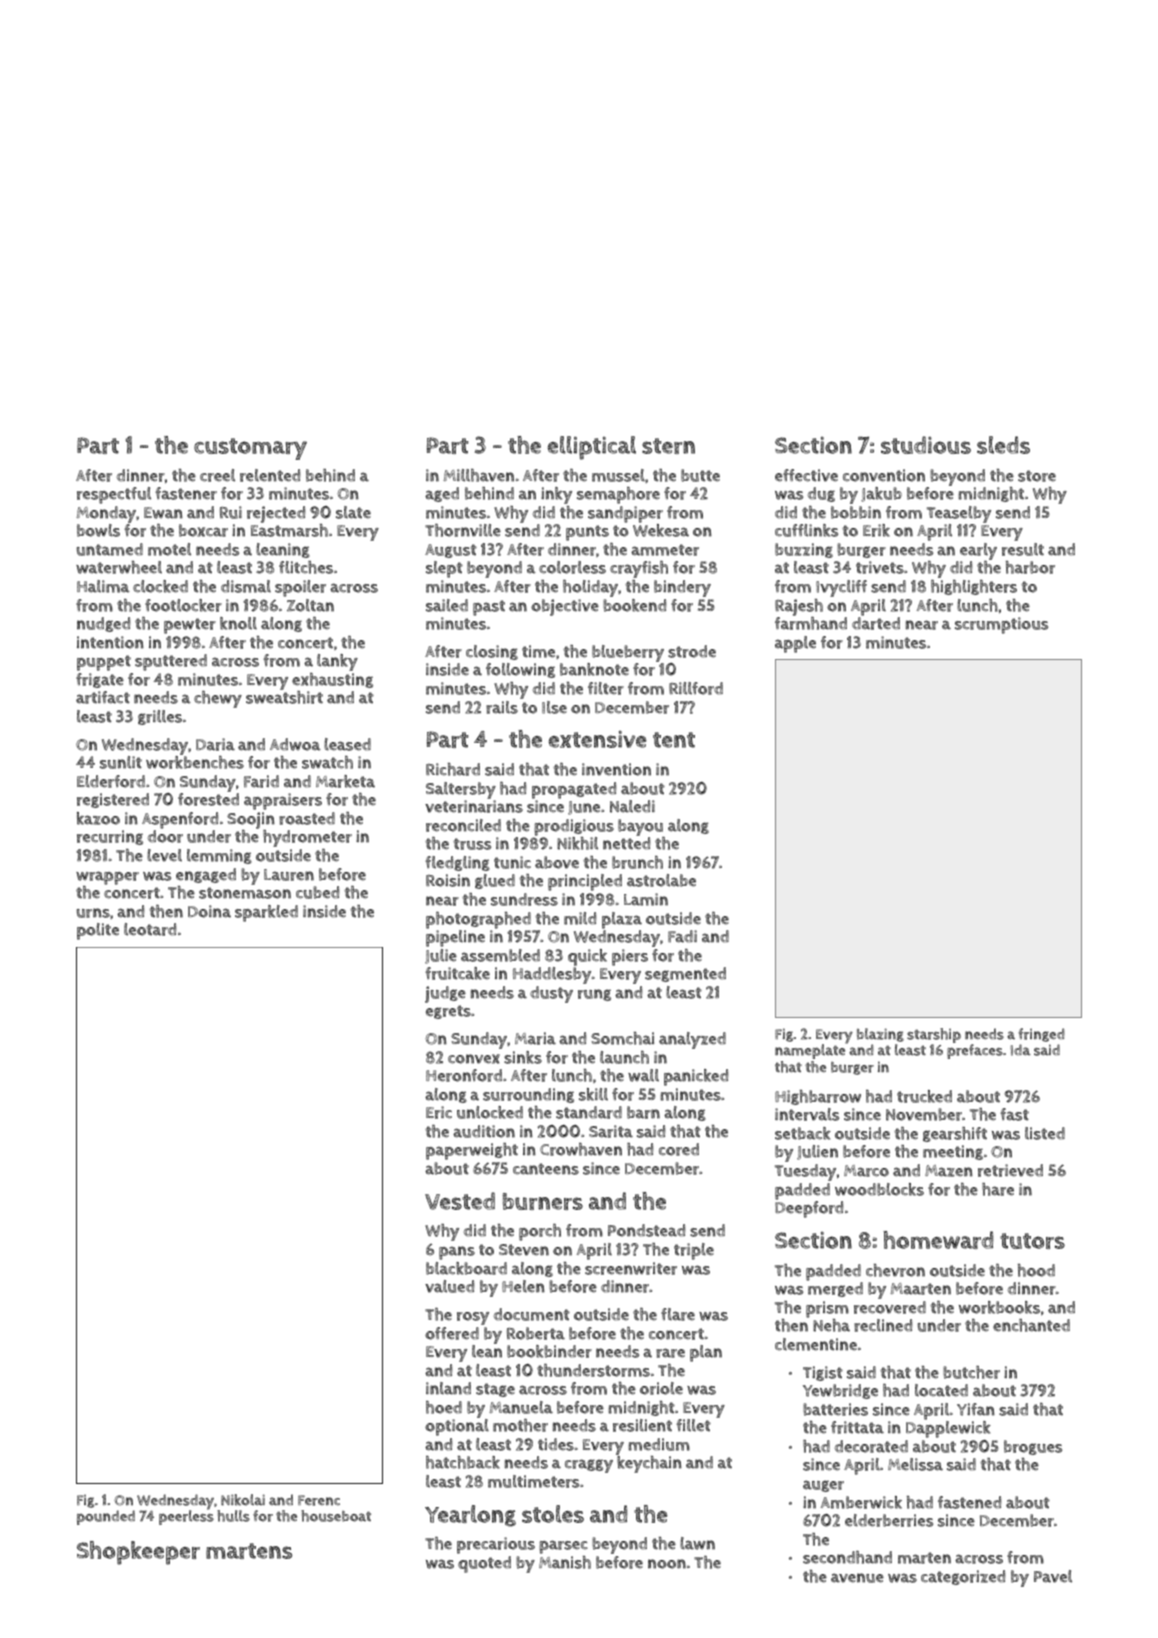 The image size is (1158, 1638). Describe the element at coordinates (1023, 549) in the screenshot. I see `result` at that location.
